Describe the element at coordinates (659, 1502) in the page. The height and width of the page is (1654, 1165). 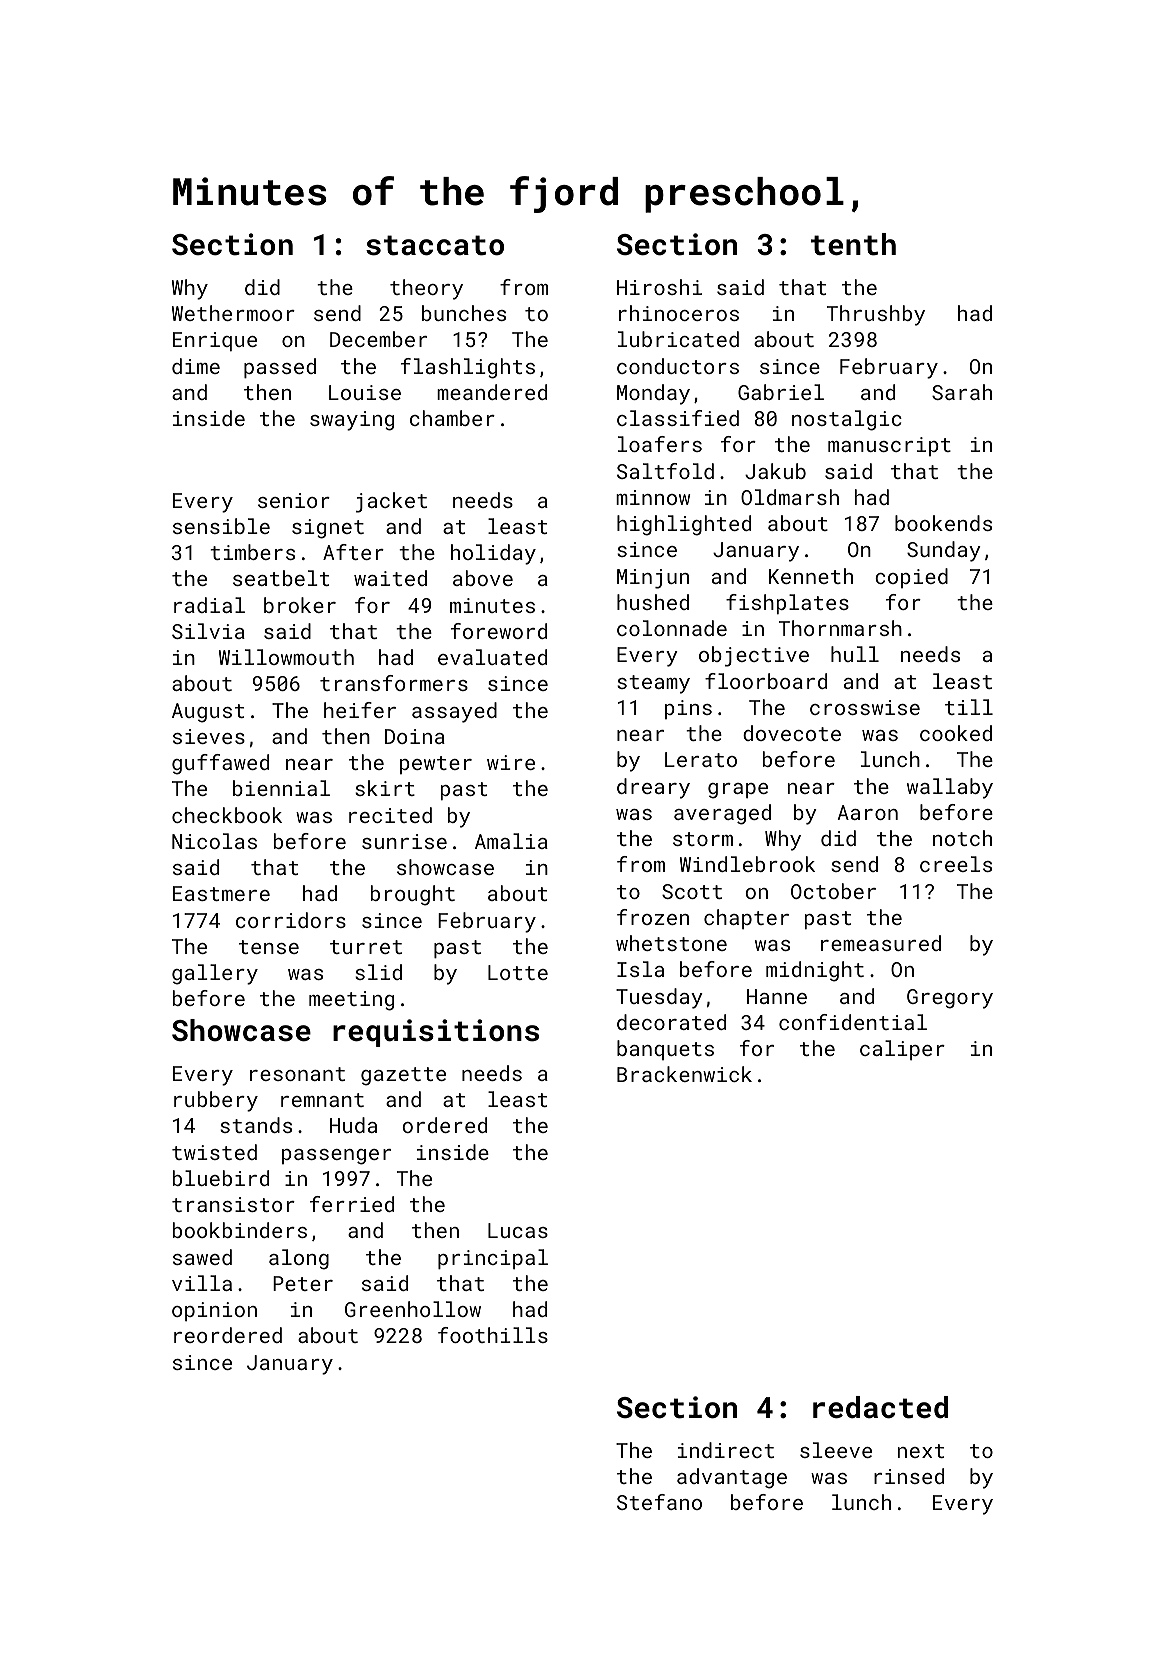
I see `Stefano` at that location.
